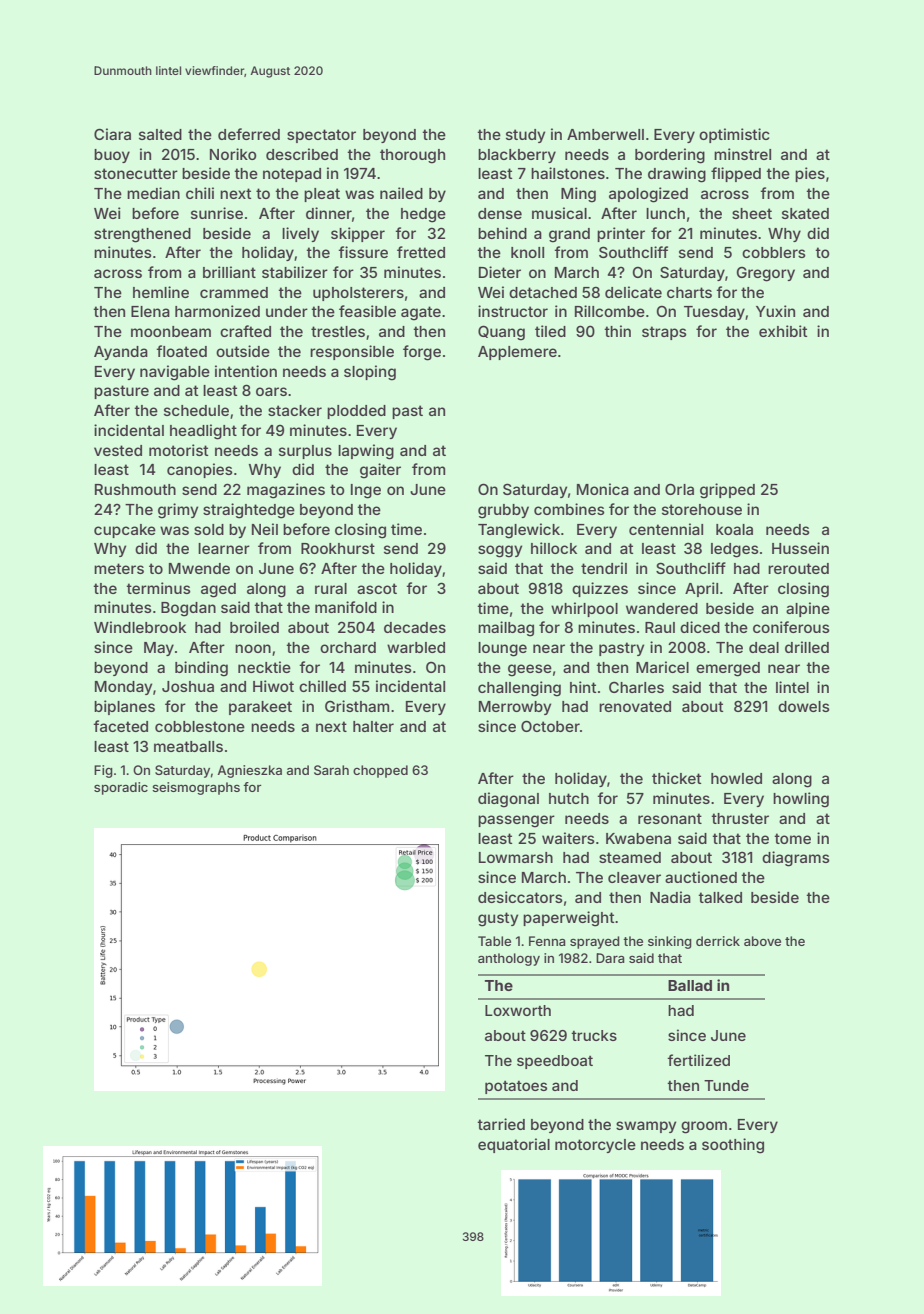 Image resolution: width=924 pixels, height=1314 pixels. I want to click on sheet, so click(752, 213).
